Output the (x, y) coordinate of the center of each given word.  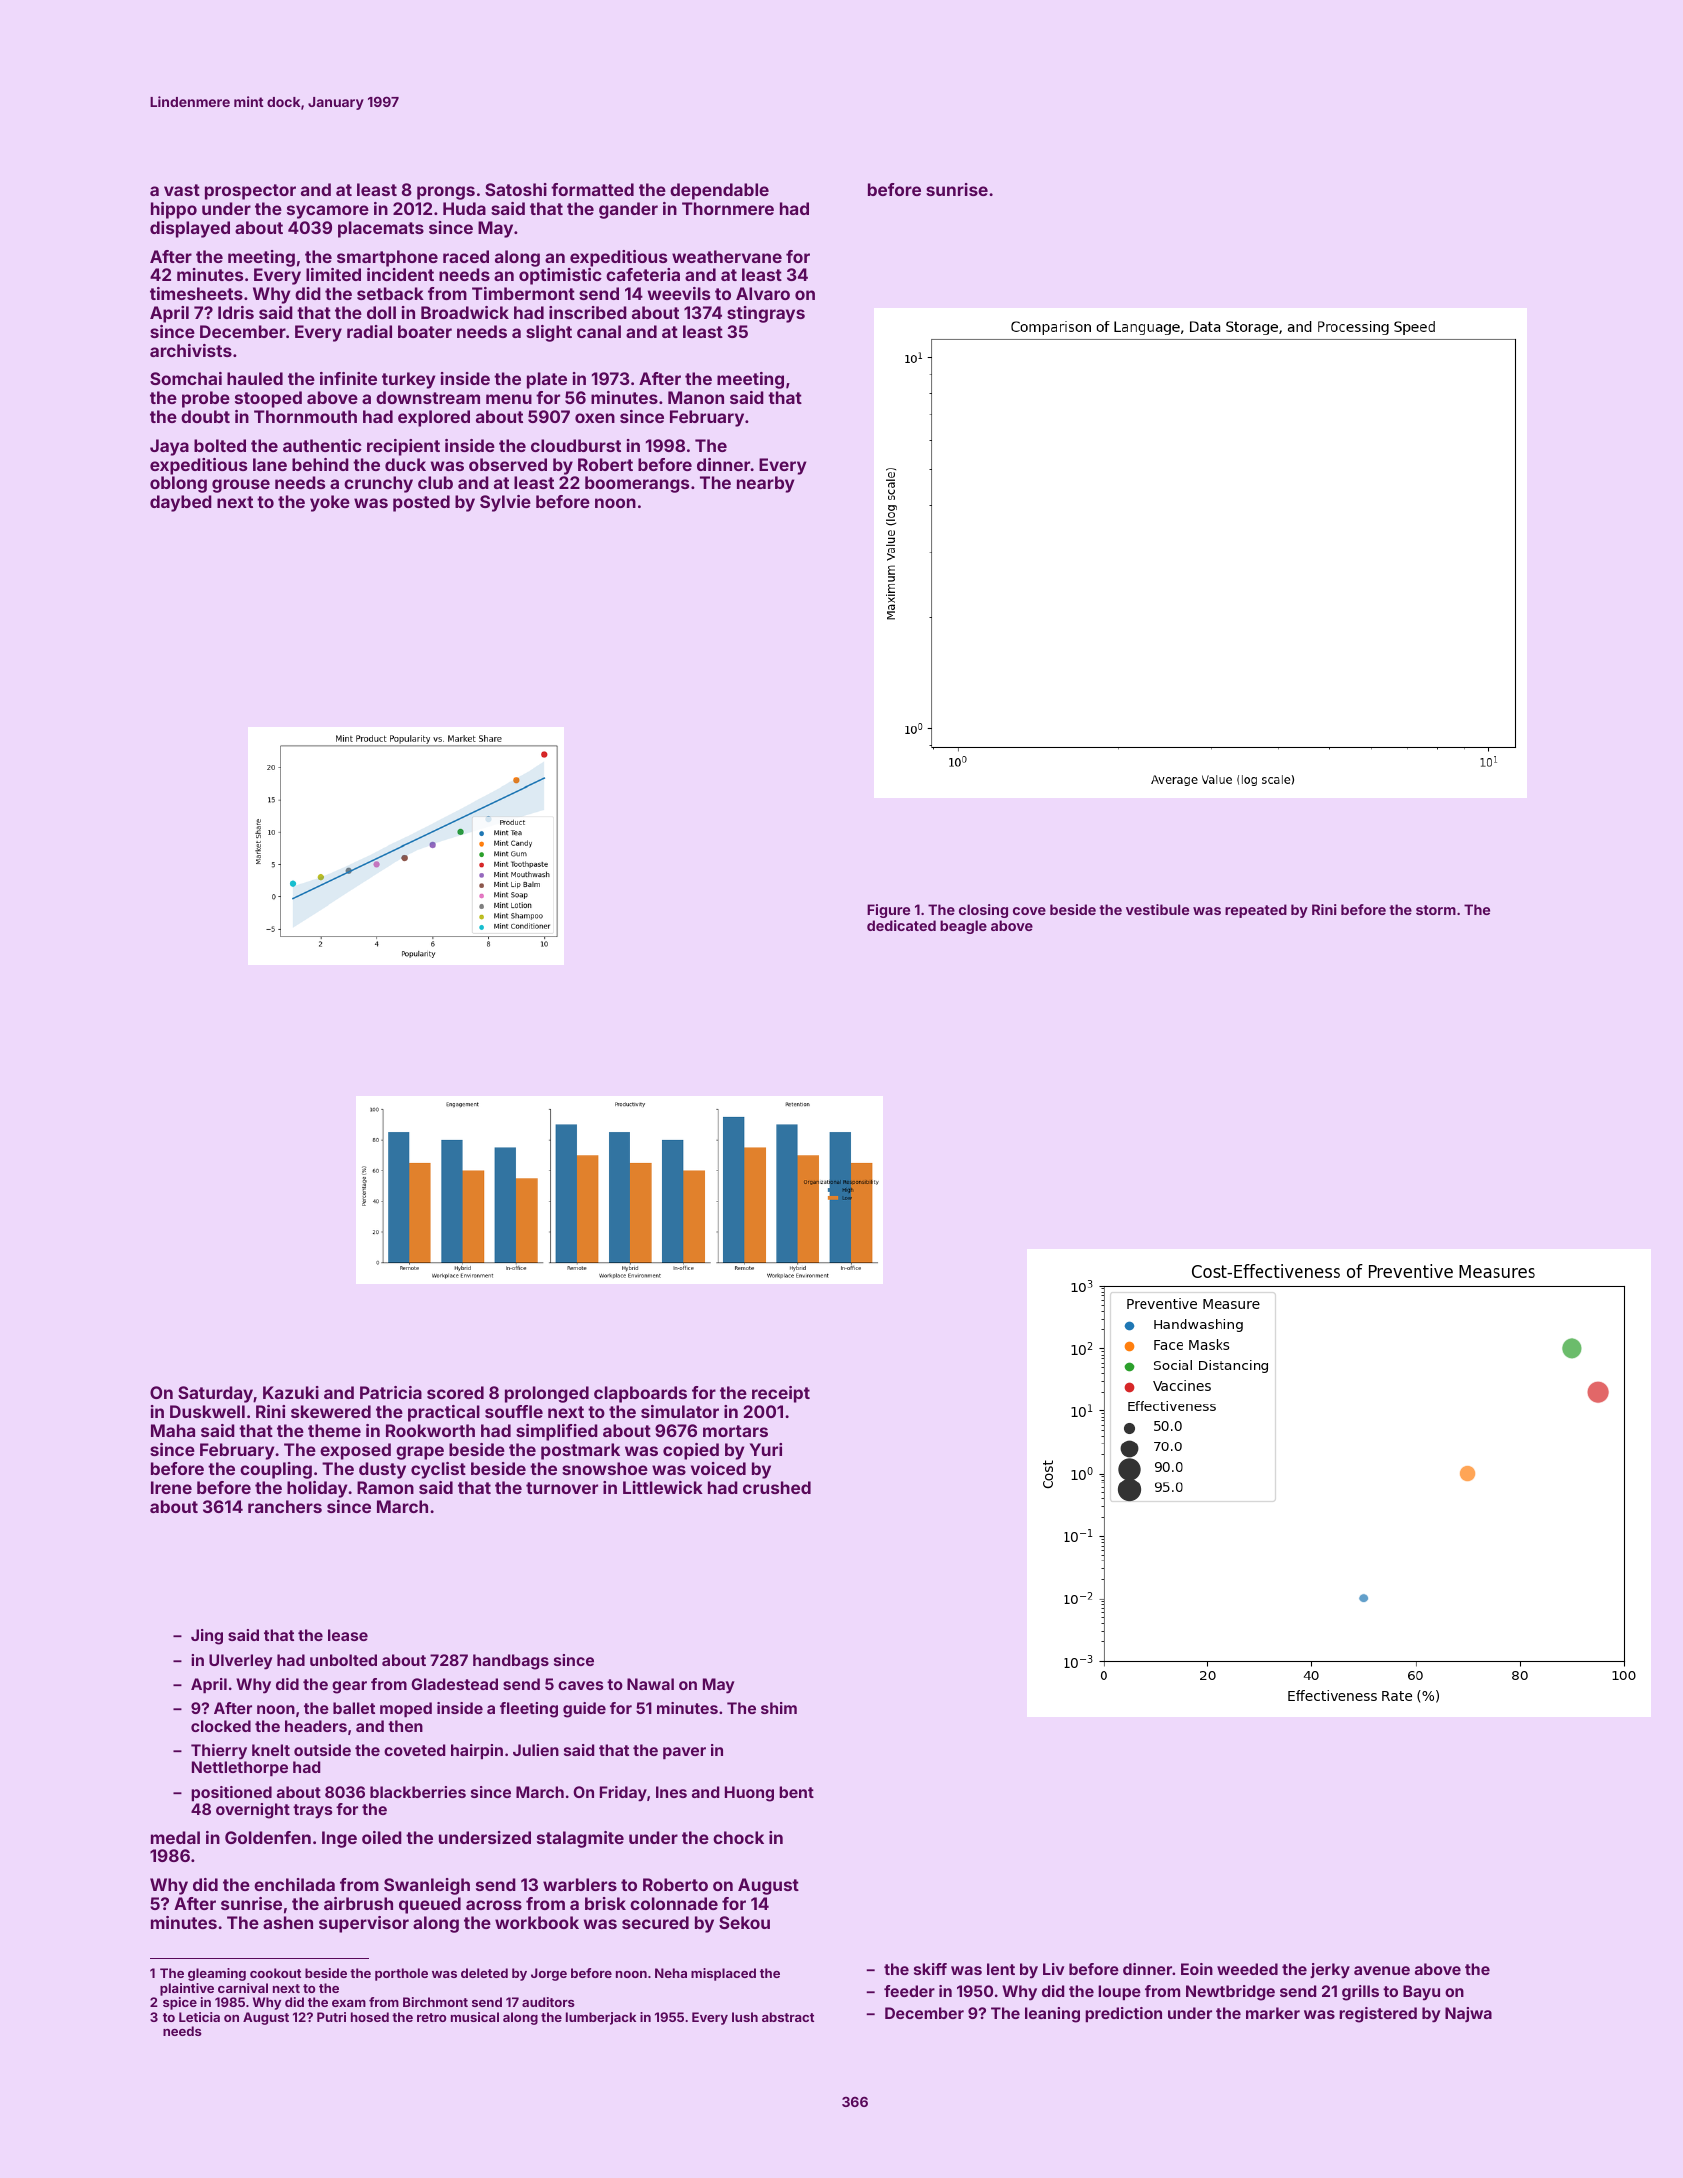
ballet (354, 1708)
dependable (719, 191)
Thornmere (728, 208)
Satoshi (516, 189)
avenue (1382, 1970)
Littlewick (663, 1487)
